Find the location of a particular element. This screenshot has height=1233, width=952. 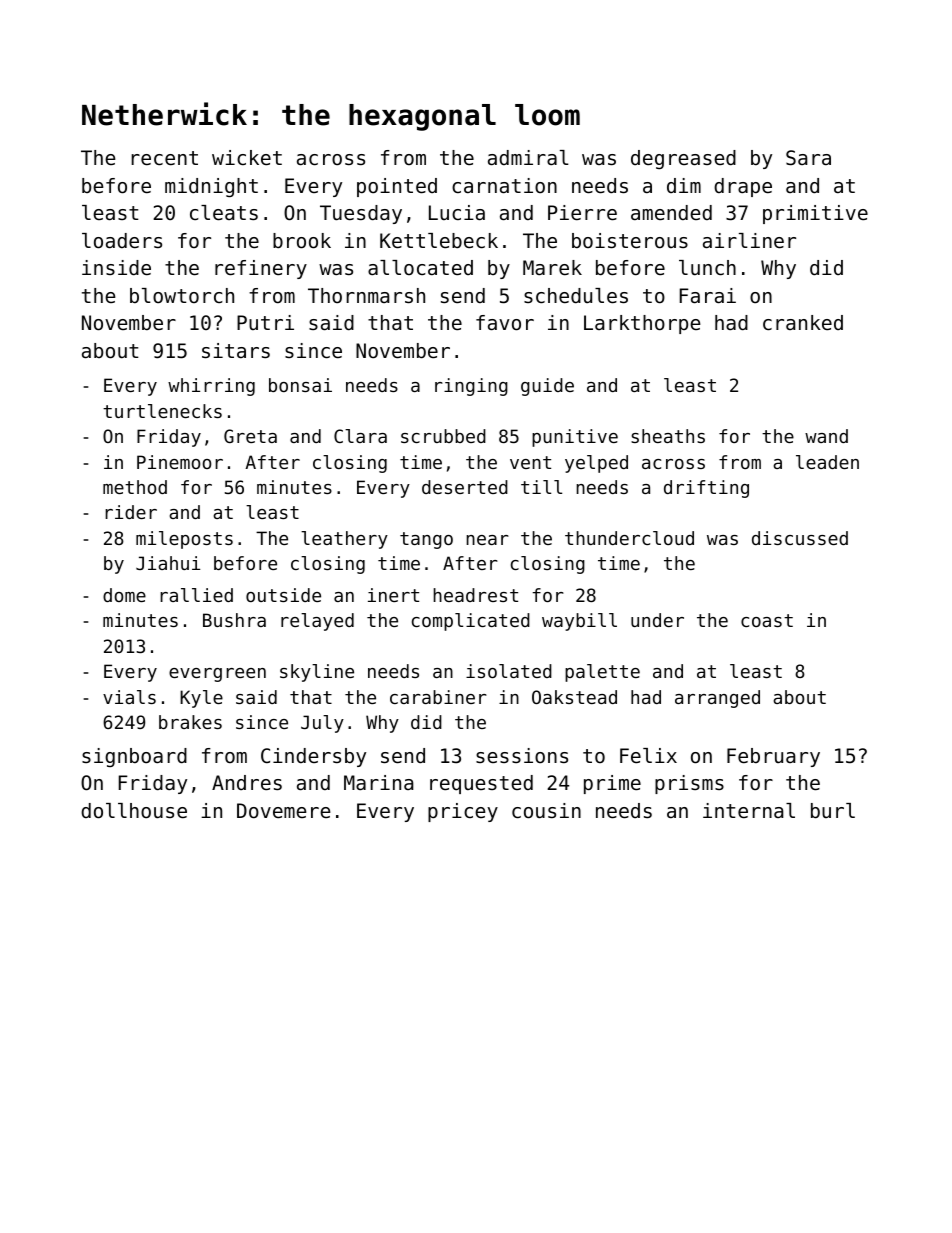

near is located at coordinates (487, 540).
